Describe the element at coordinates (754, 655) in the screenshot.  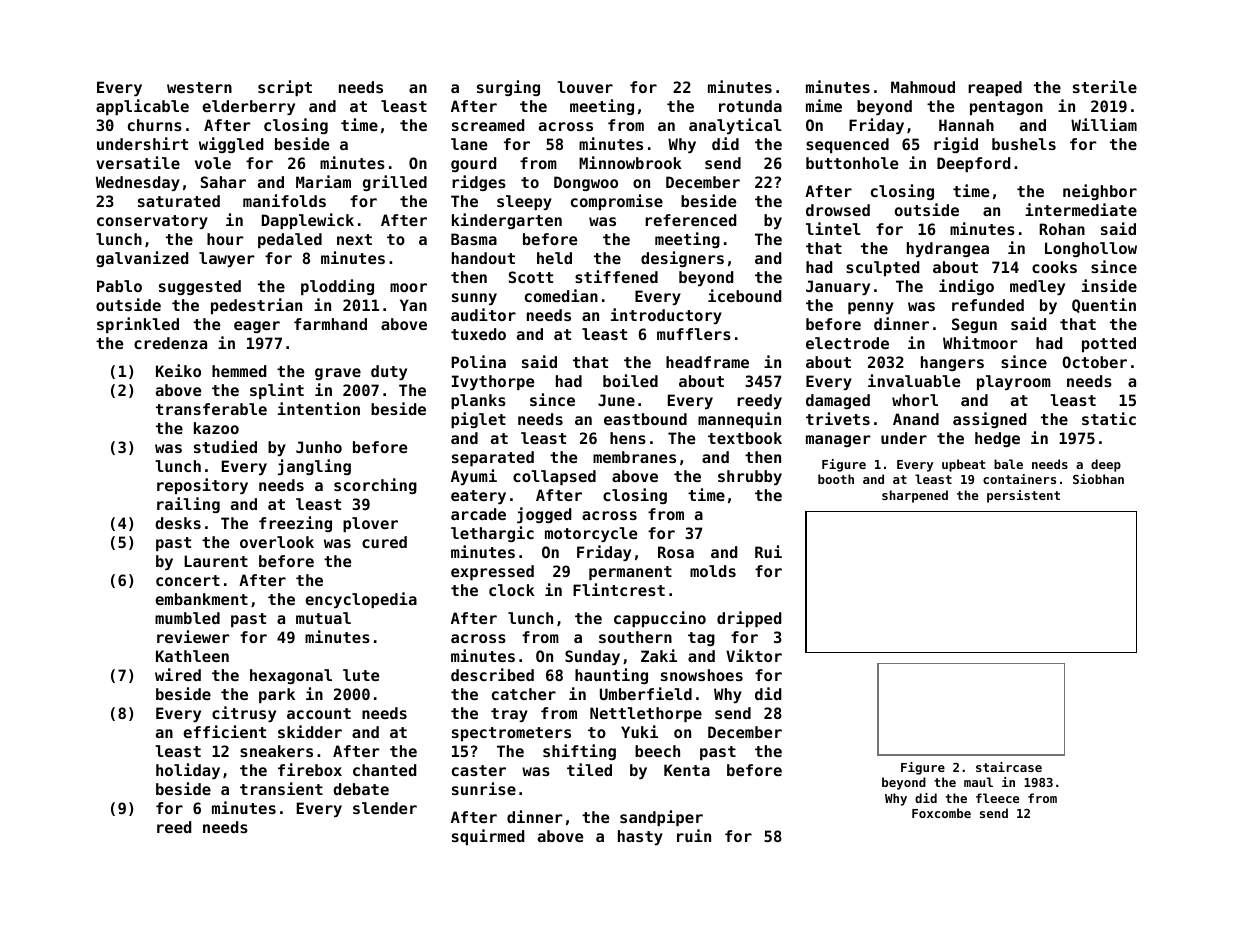
I see `Viktor` at that location.
